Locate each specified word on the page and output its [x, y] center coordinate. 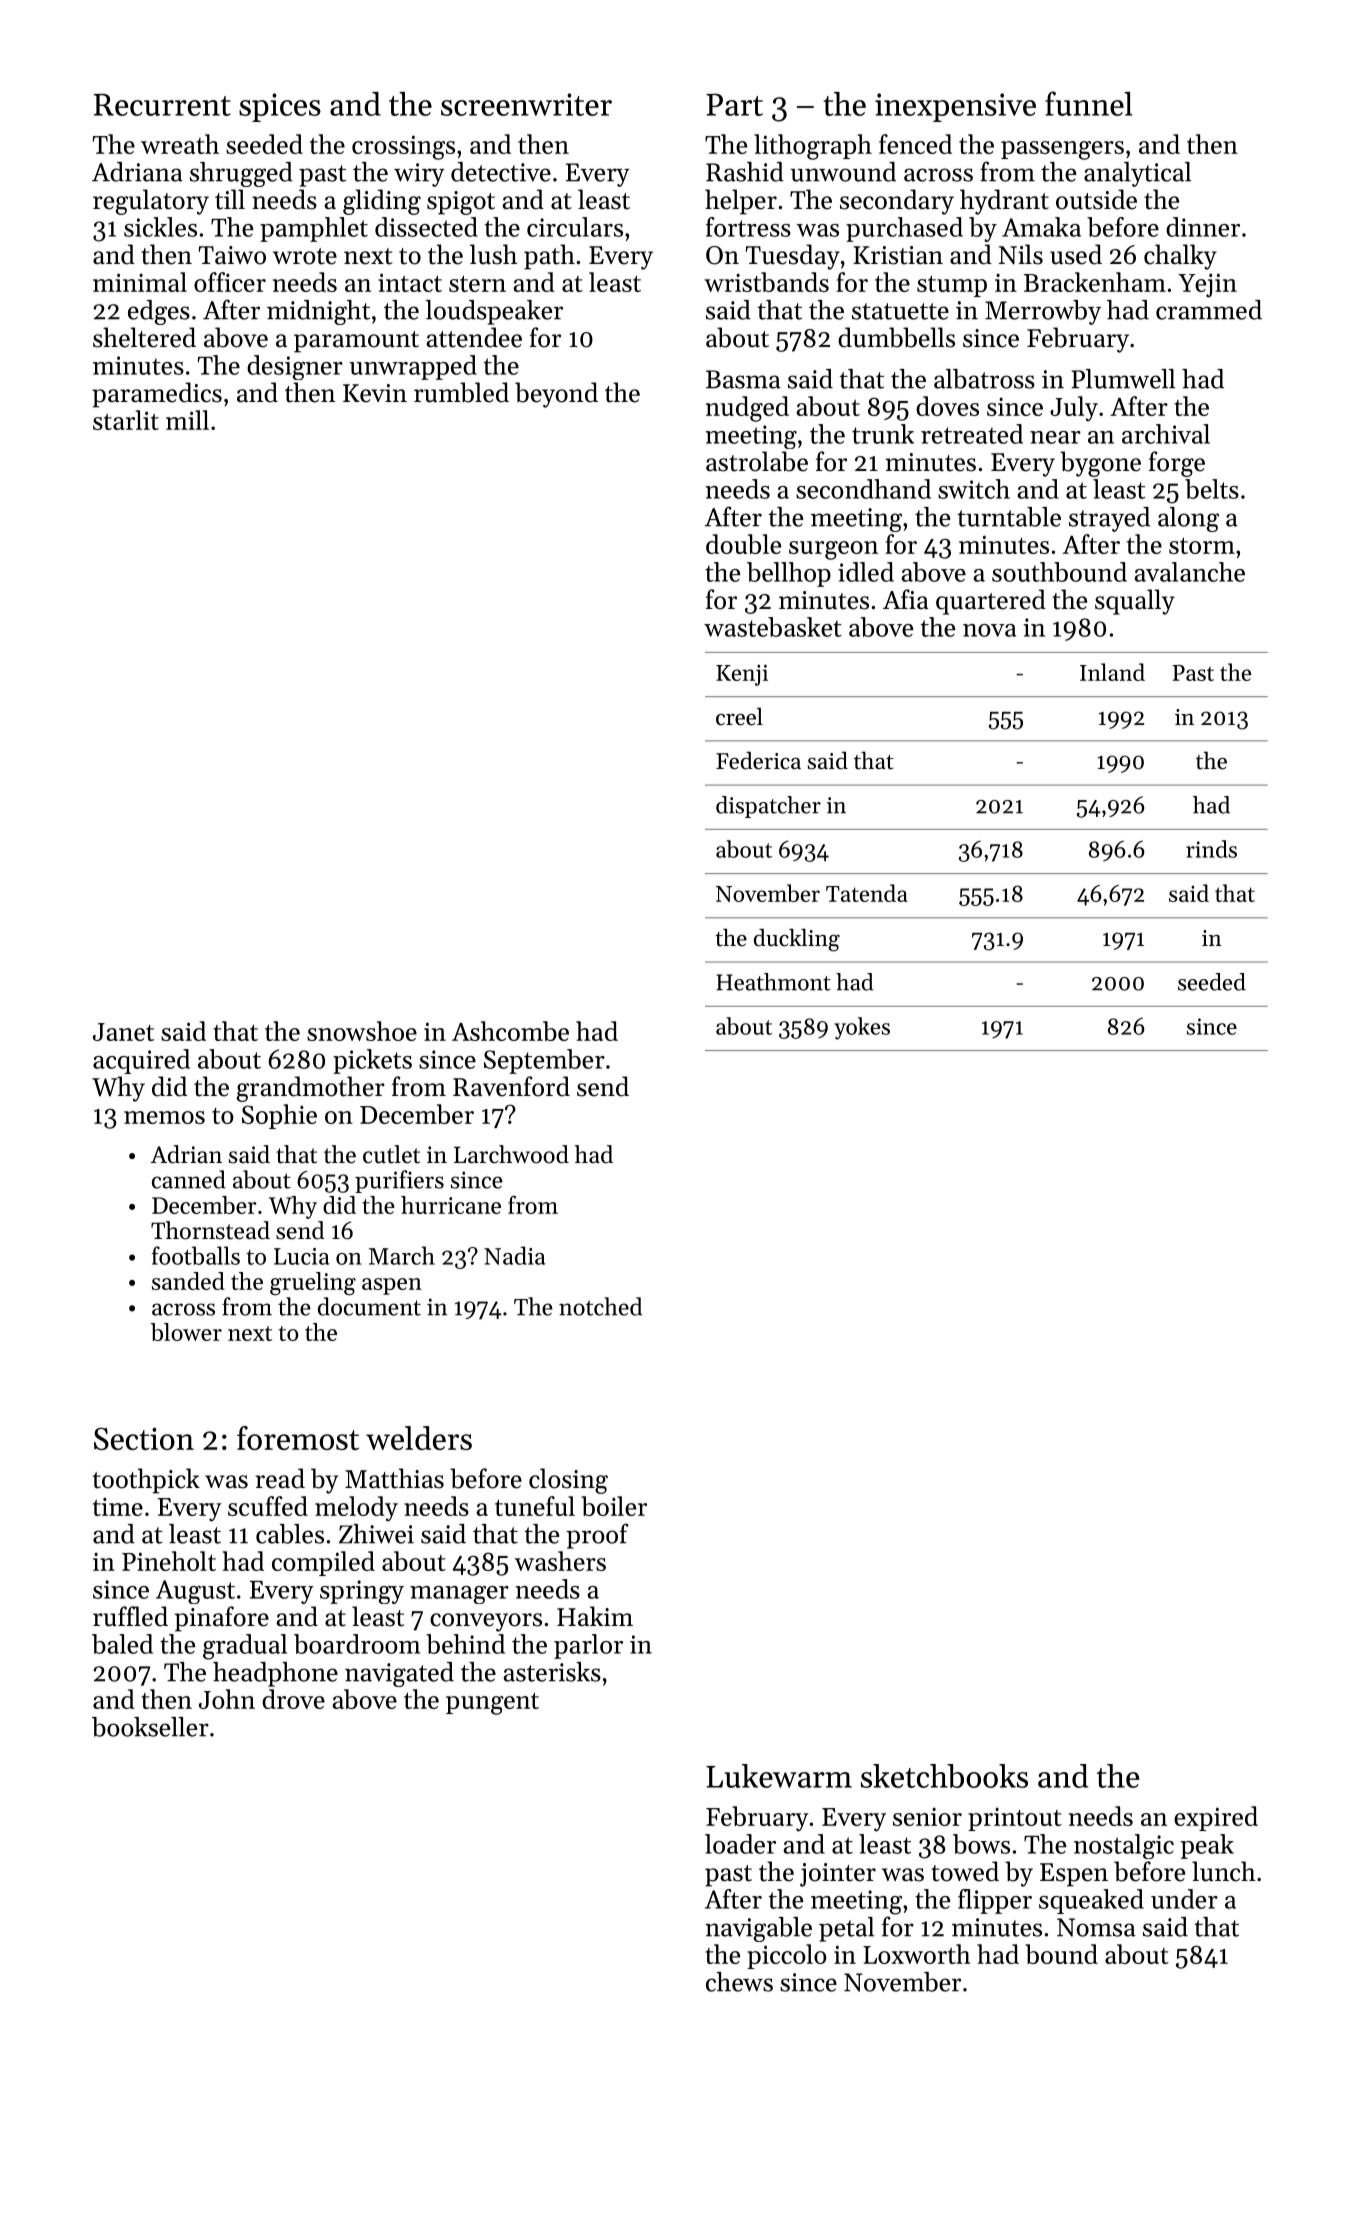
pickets [372, 1061]
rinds [1211, 849]
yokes [862, 1028]
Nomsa [1096, 1927]
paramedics [157, 395]
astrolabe [757, 461]
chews [739, 1982]
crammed [1209, 310]
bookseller [150, 1727]
